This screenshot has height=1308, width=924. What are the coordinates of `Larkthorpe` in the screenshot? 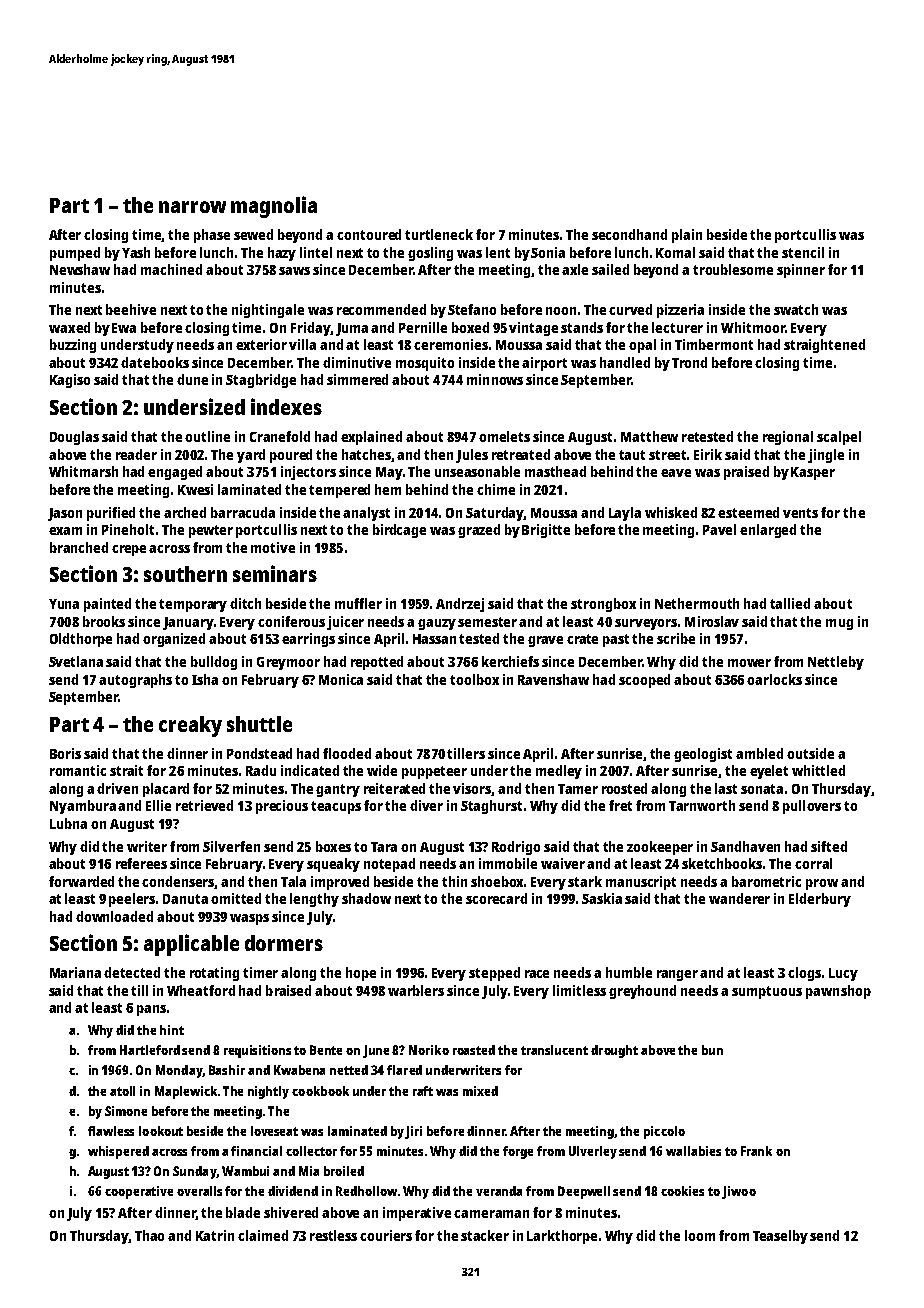 It's located at (562, 1237).
